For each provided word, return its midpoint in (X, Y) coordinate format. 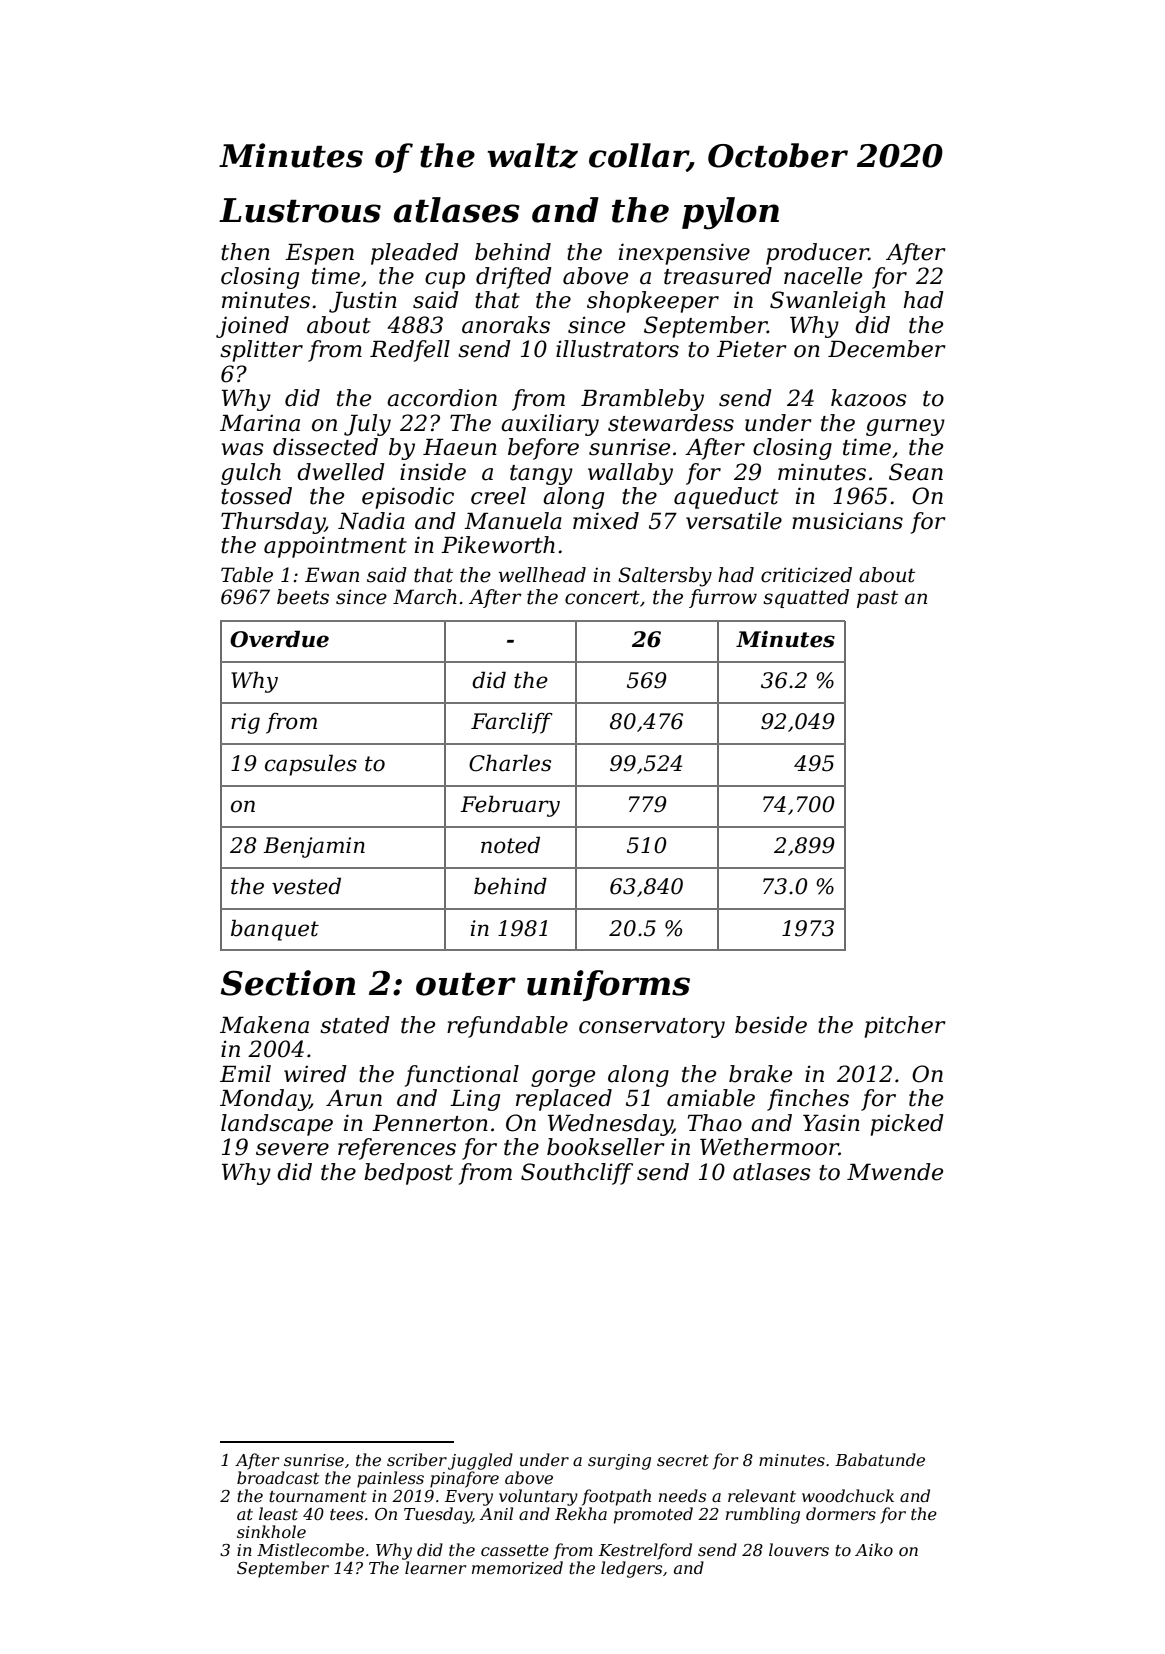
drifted (514, 278)
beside (771, 1025)
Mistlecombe (310, 1549)
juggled (480, 1461)
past (877, 599)
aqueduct (726, 498)
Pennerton (430, 1123)
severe (292, 1149)
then (245, 252)
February (510, 806)
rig (245, 723)
